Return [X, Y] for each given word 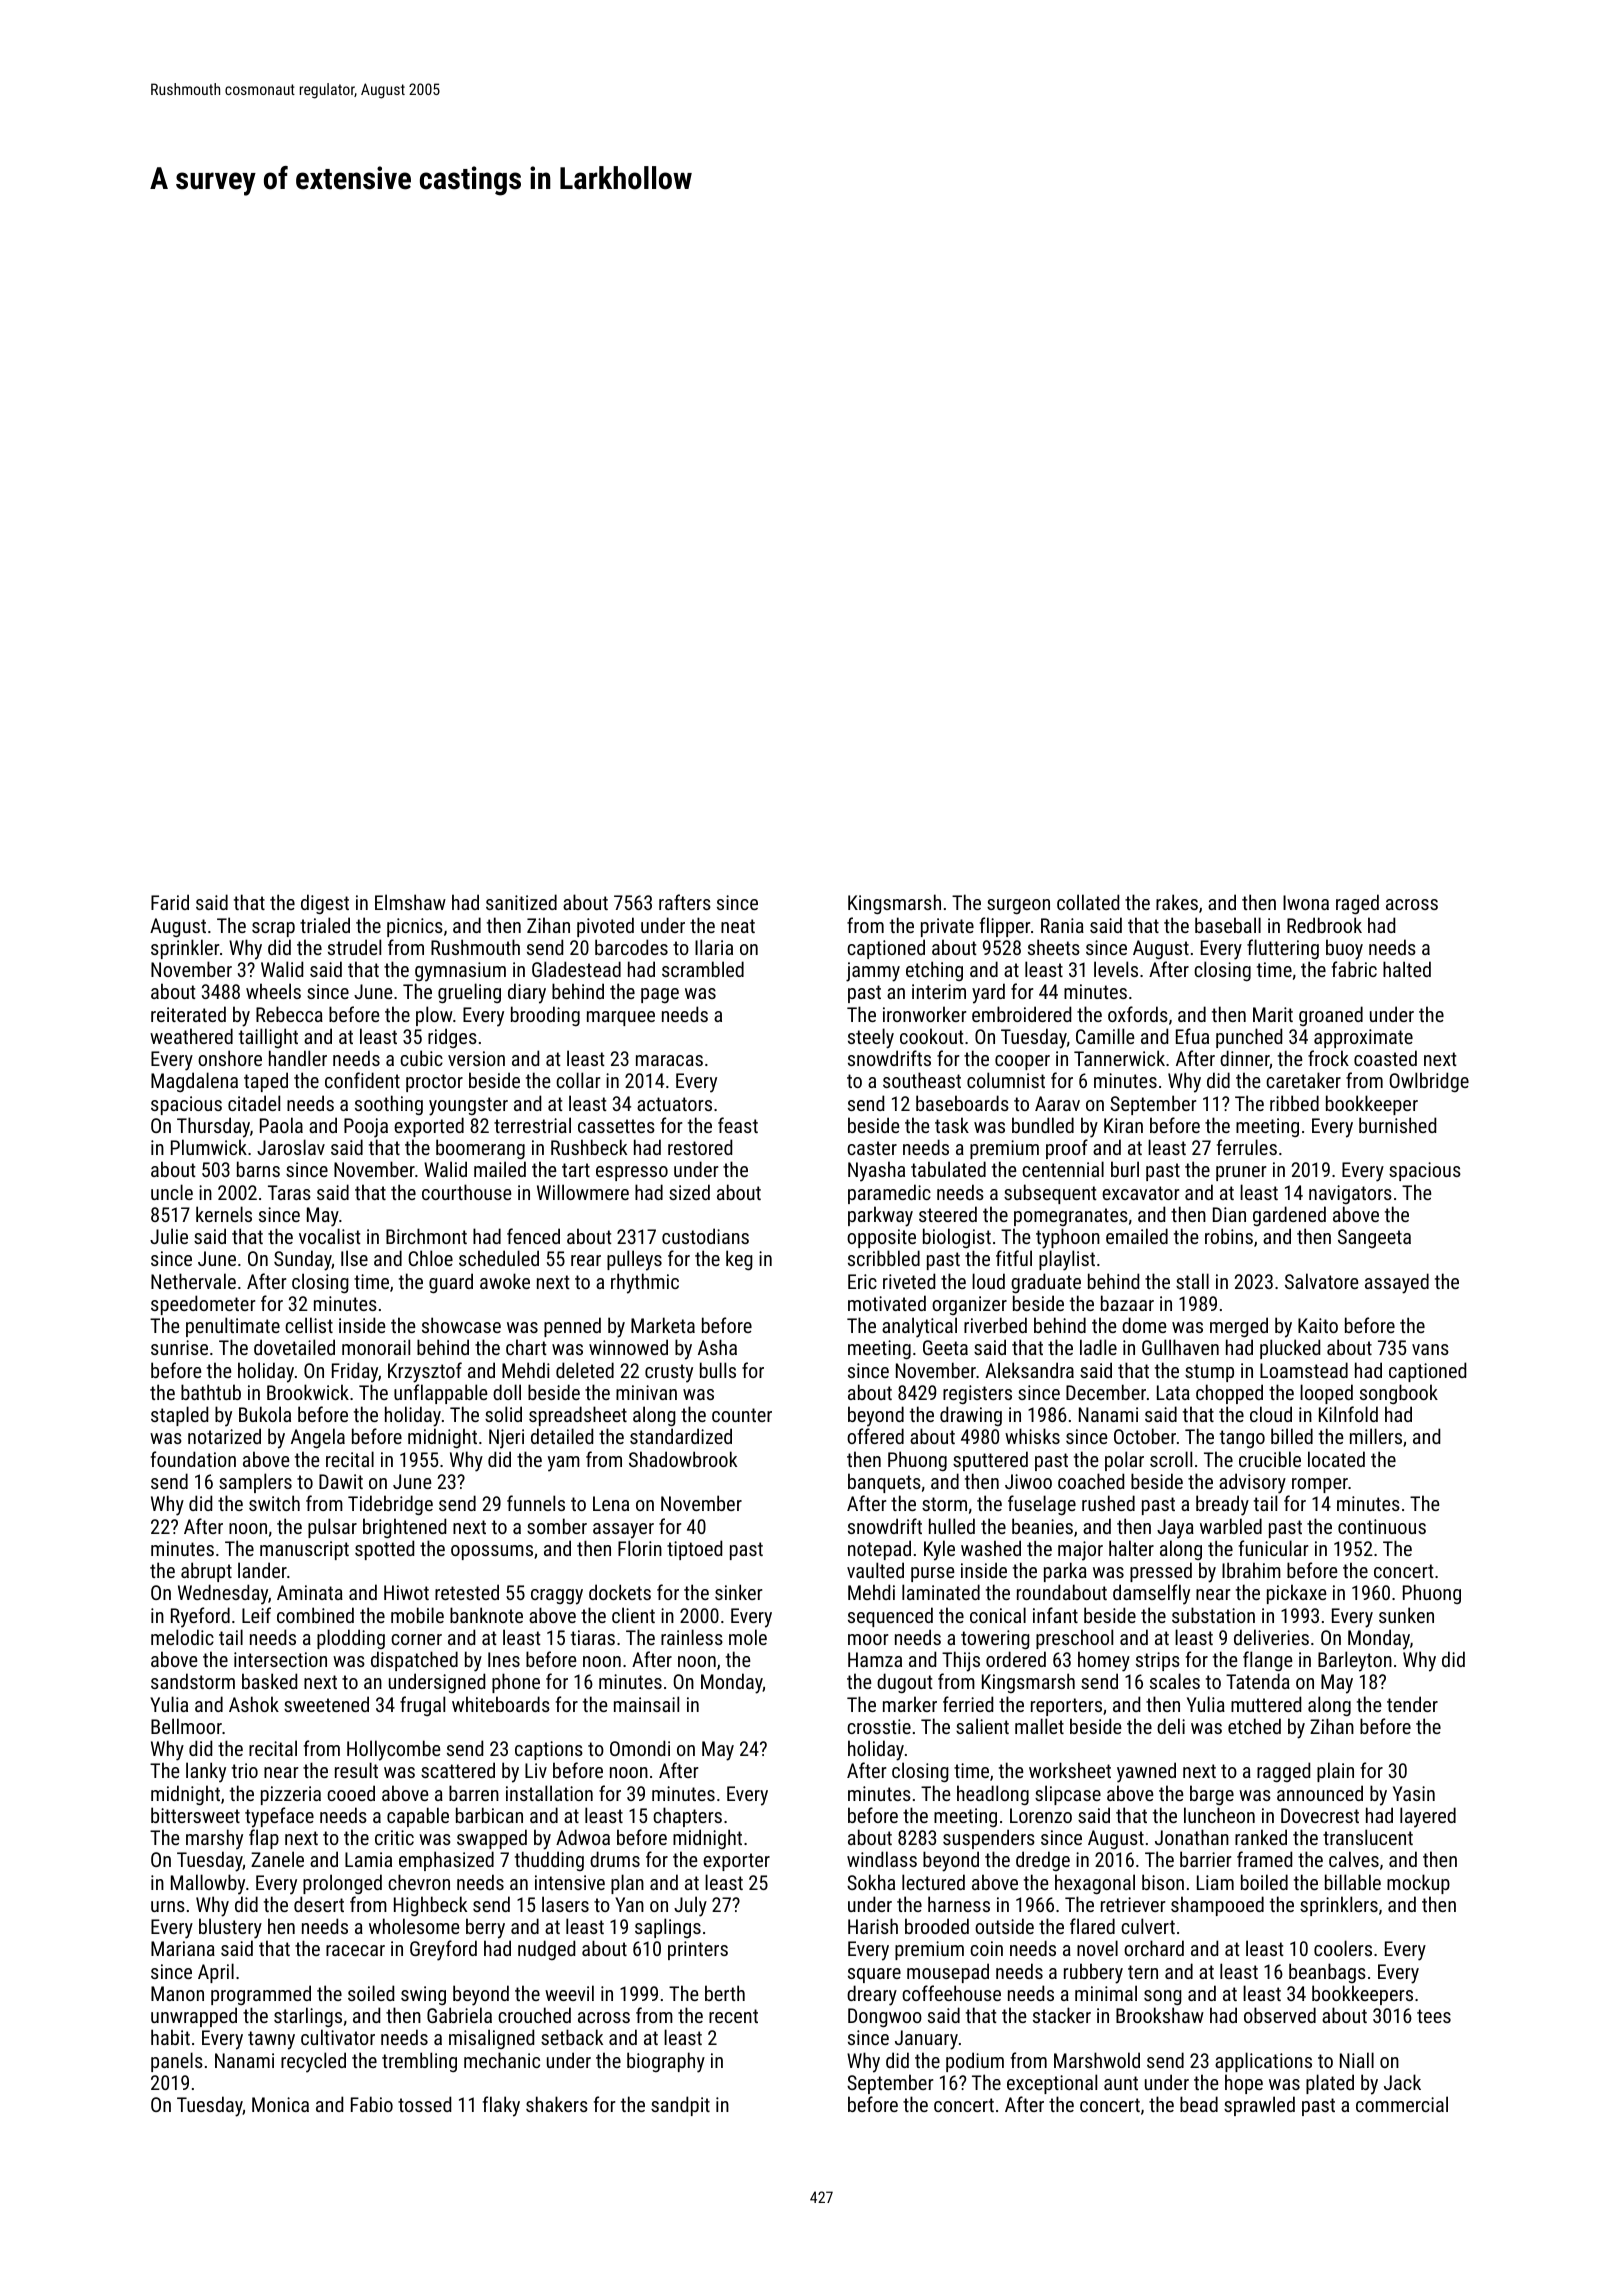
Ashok [254, 1704]
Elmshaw [410, 902]
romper [1320, 1485]
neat [738, 926]
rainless [692, 1637]
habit [170, 2037]
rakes [1177, 902]
